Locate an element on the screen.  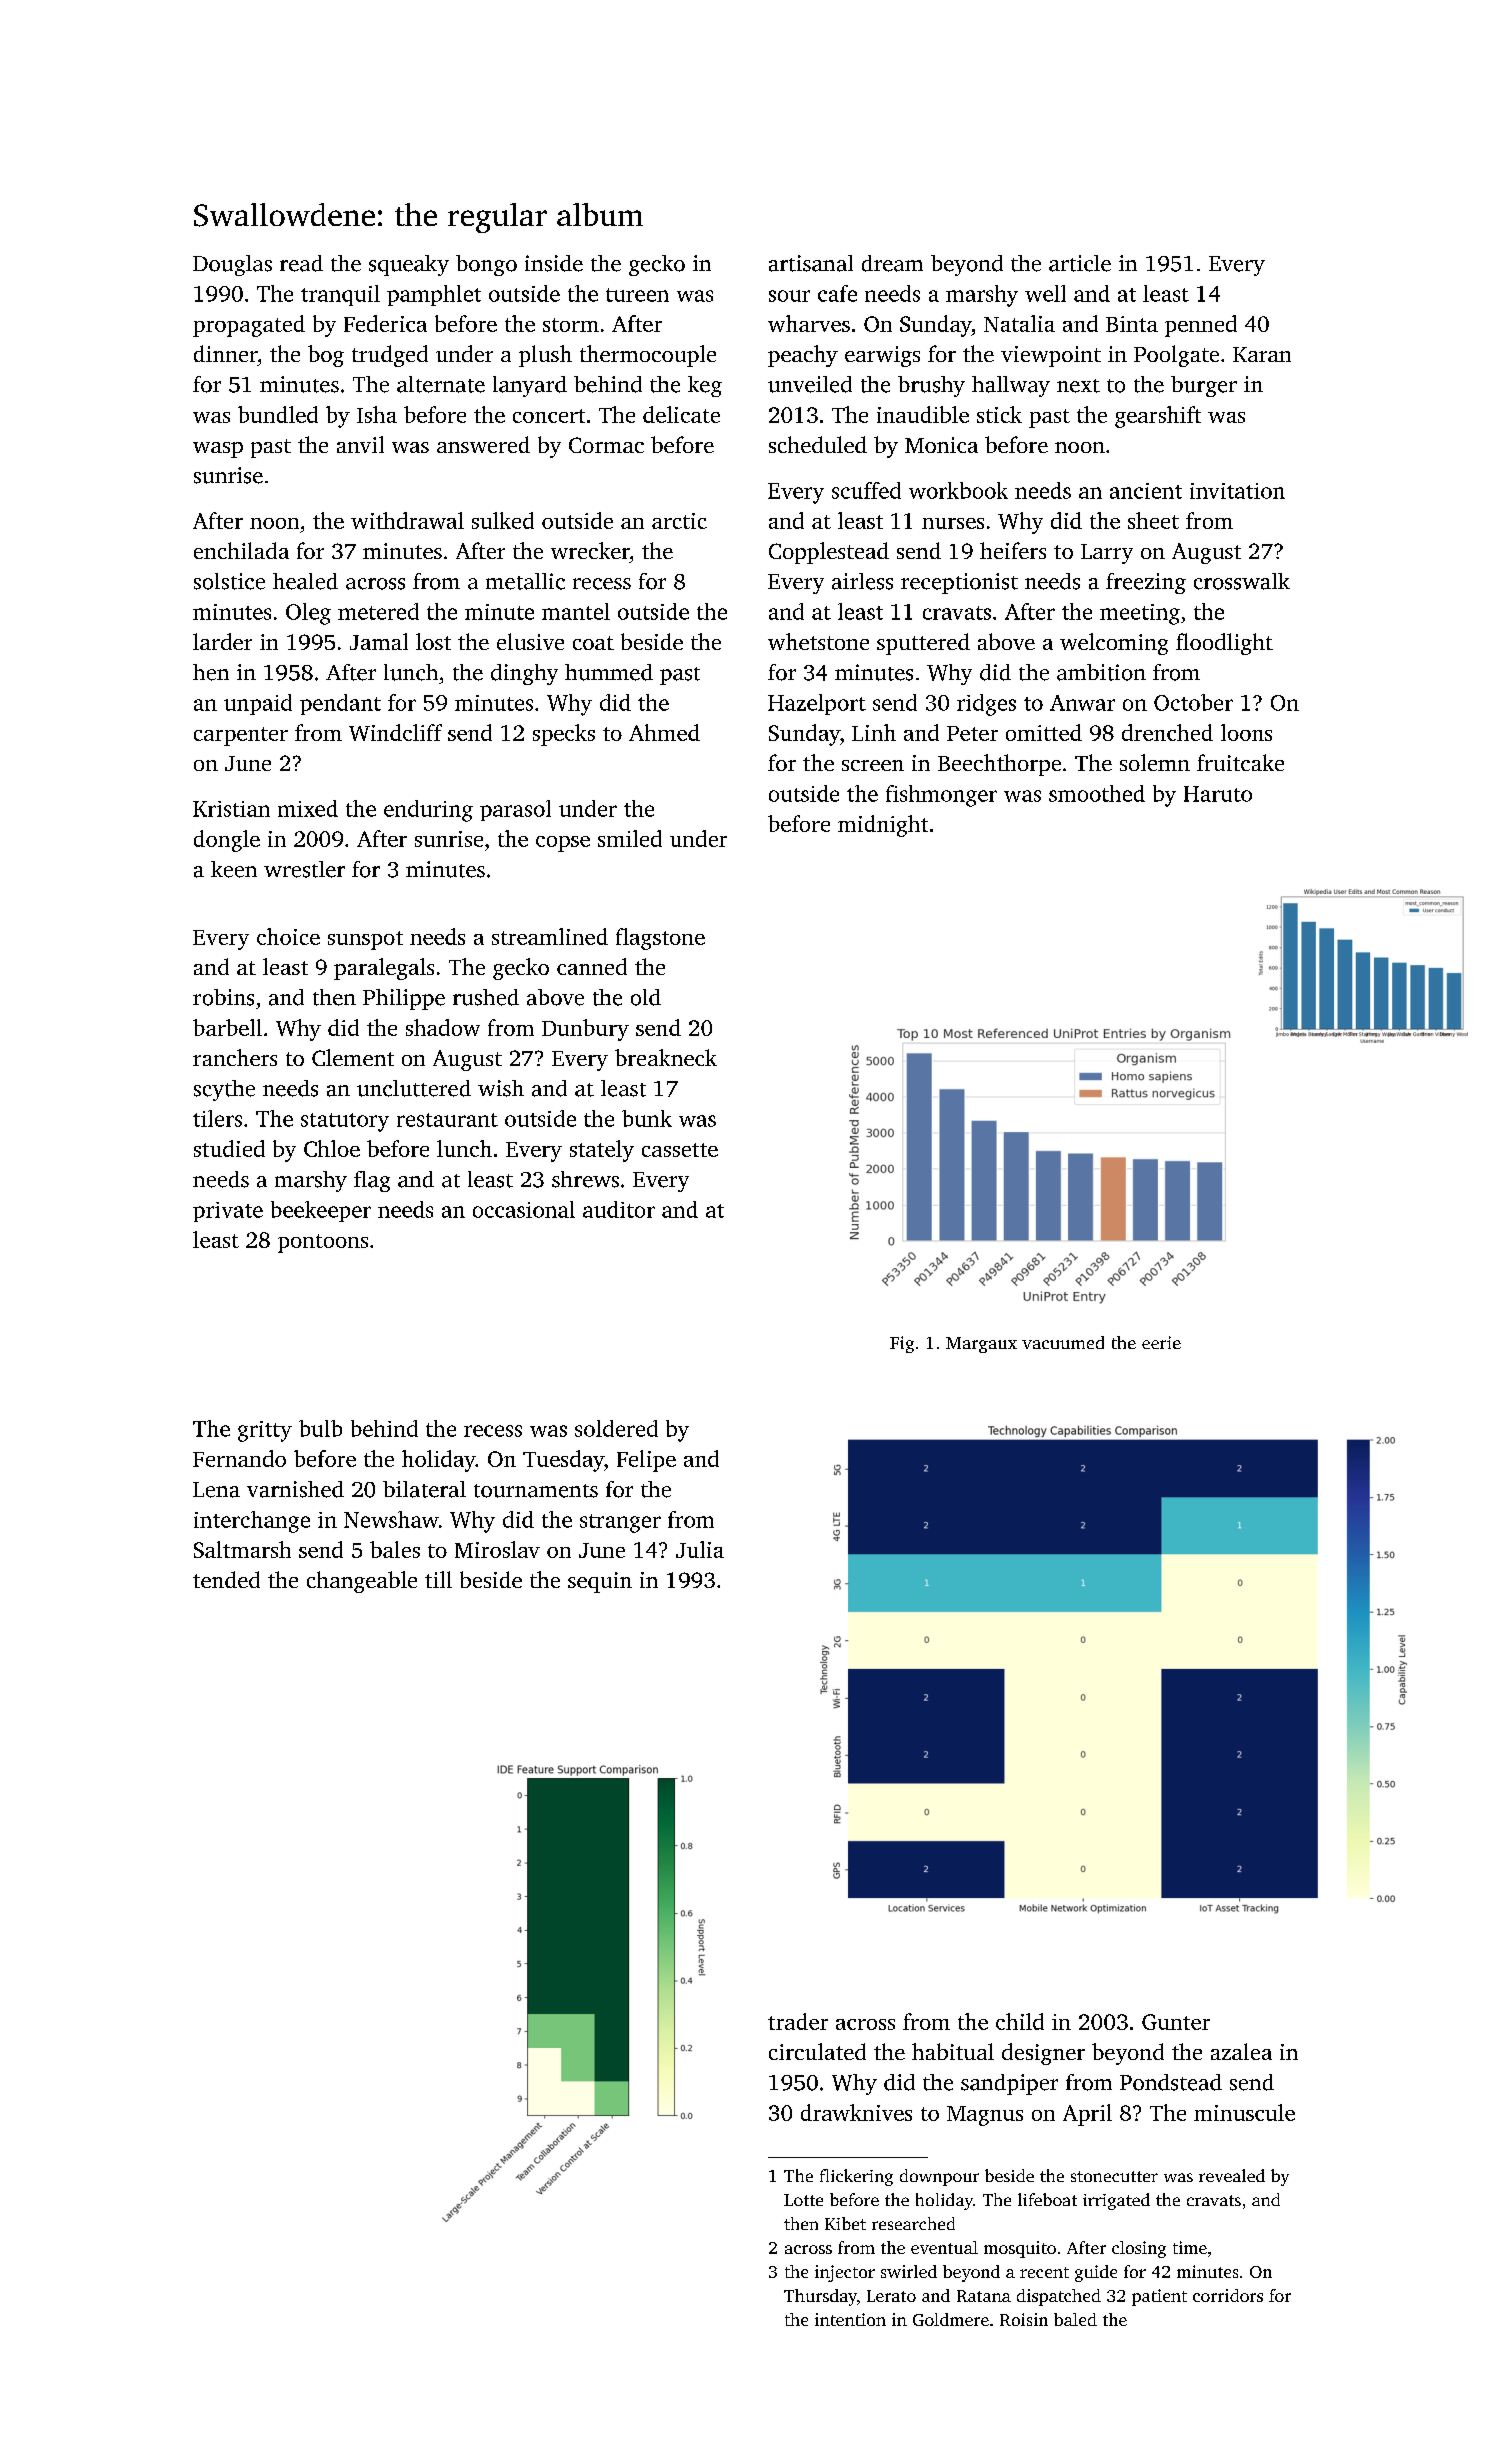
eerie is located at coordinates (1161, 1342).
